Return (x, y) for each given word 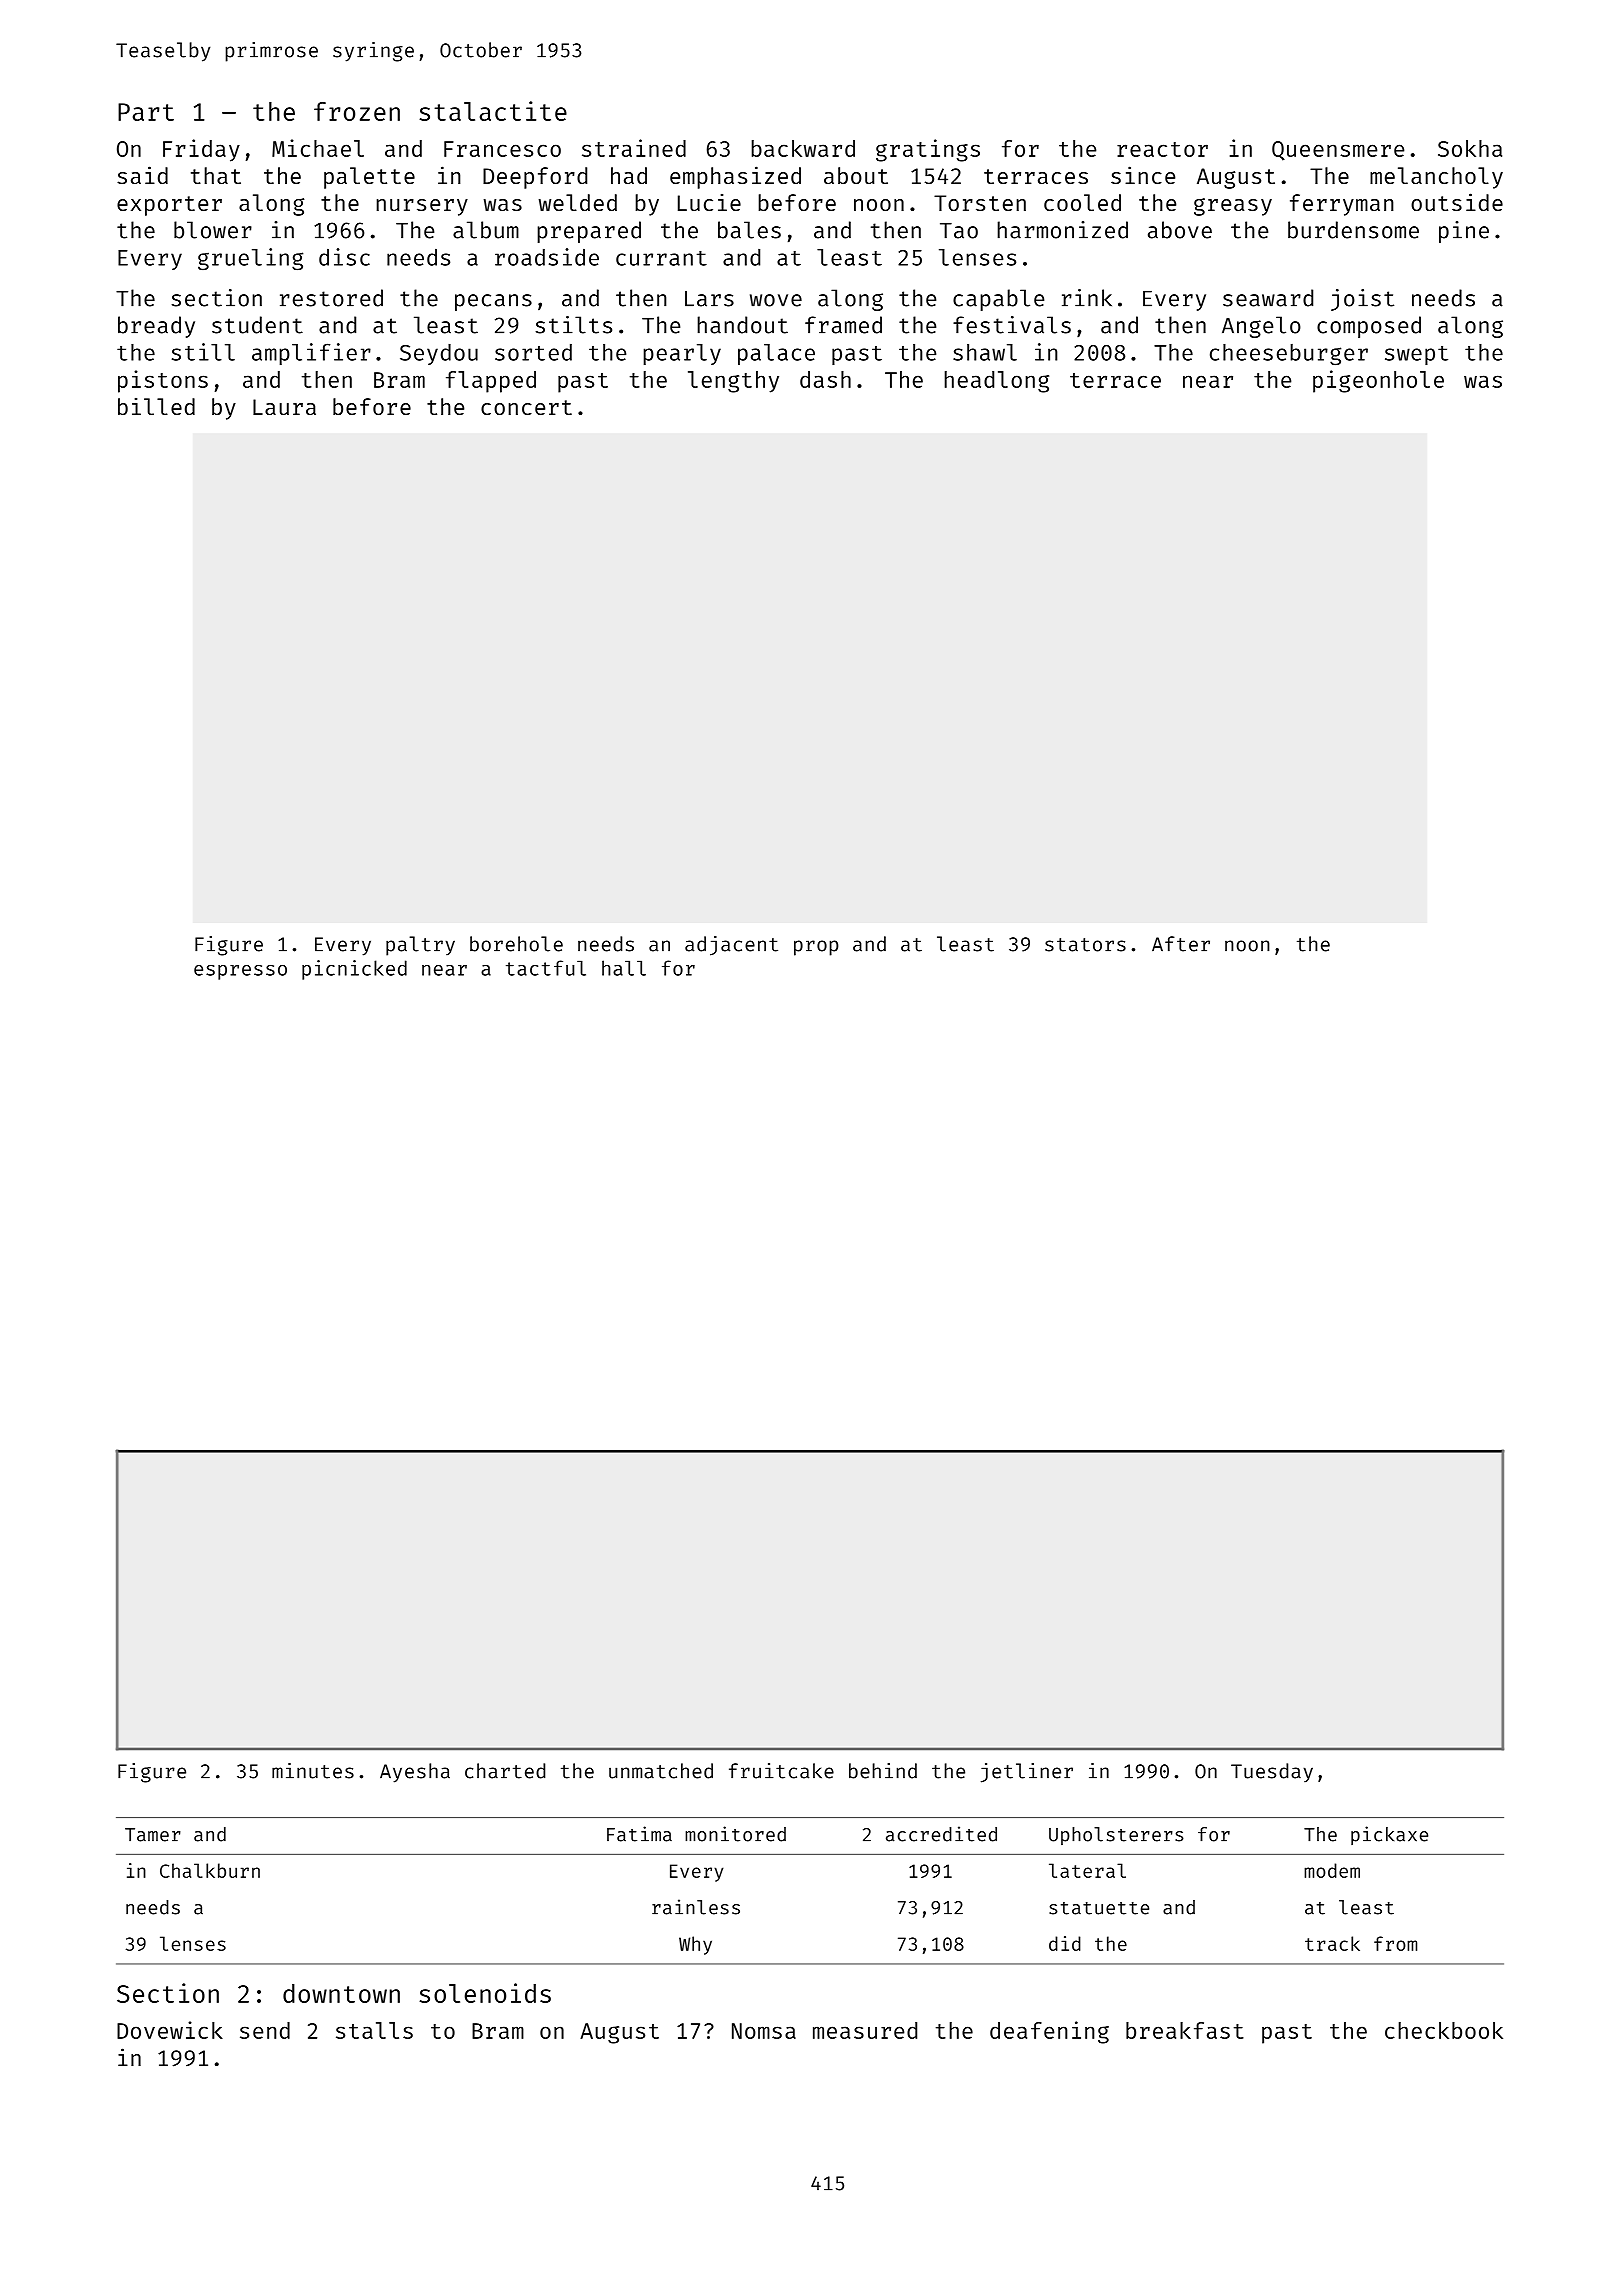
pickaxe (1389, 1835)
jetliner (1027, 1773)
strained (634, 148)
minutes (313, 1771)
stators (1085, 945)
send (265, 2030)
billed (156, 406)
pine (1464, 232)
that (216, 175)
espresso (240, 972)
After (1181, 944)
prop (816, 948)
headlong (996, 382)
